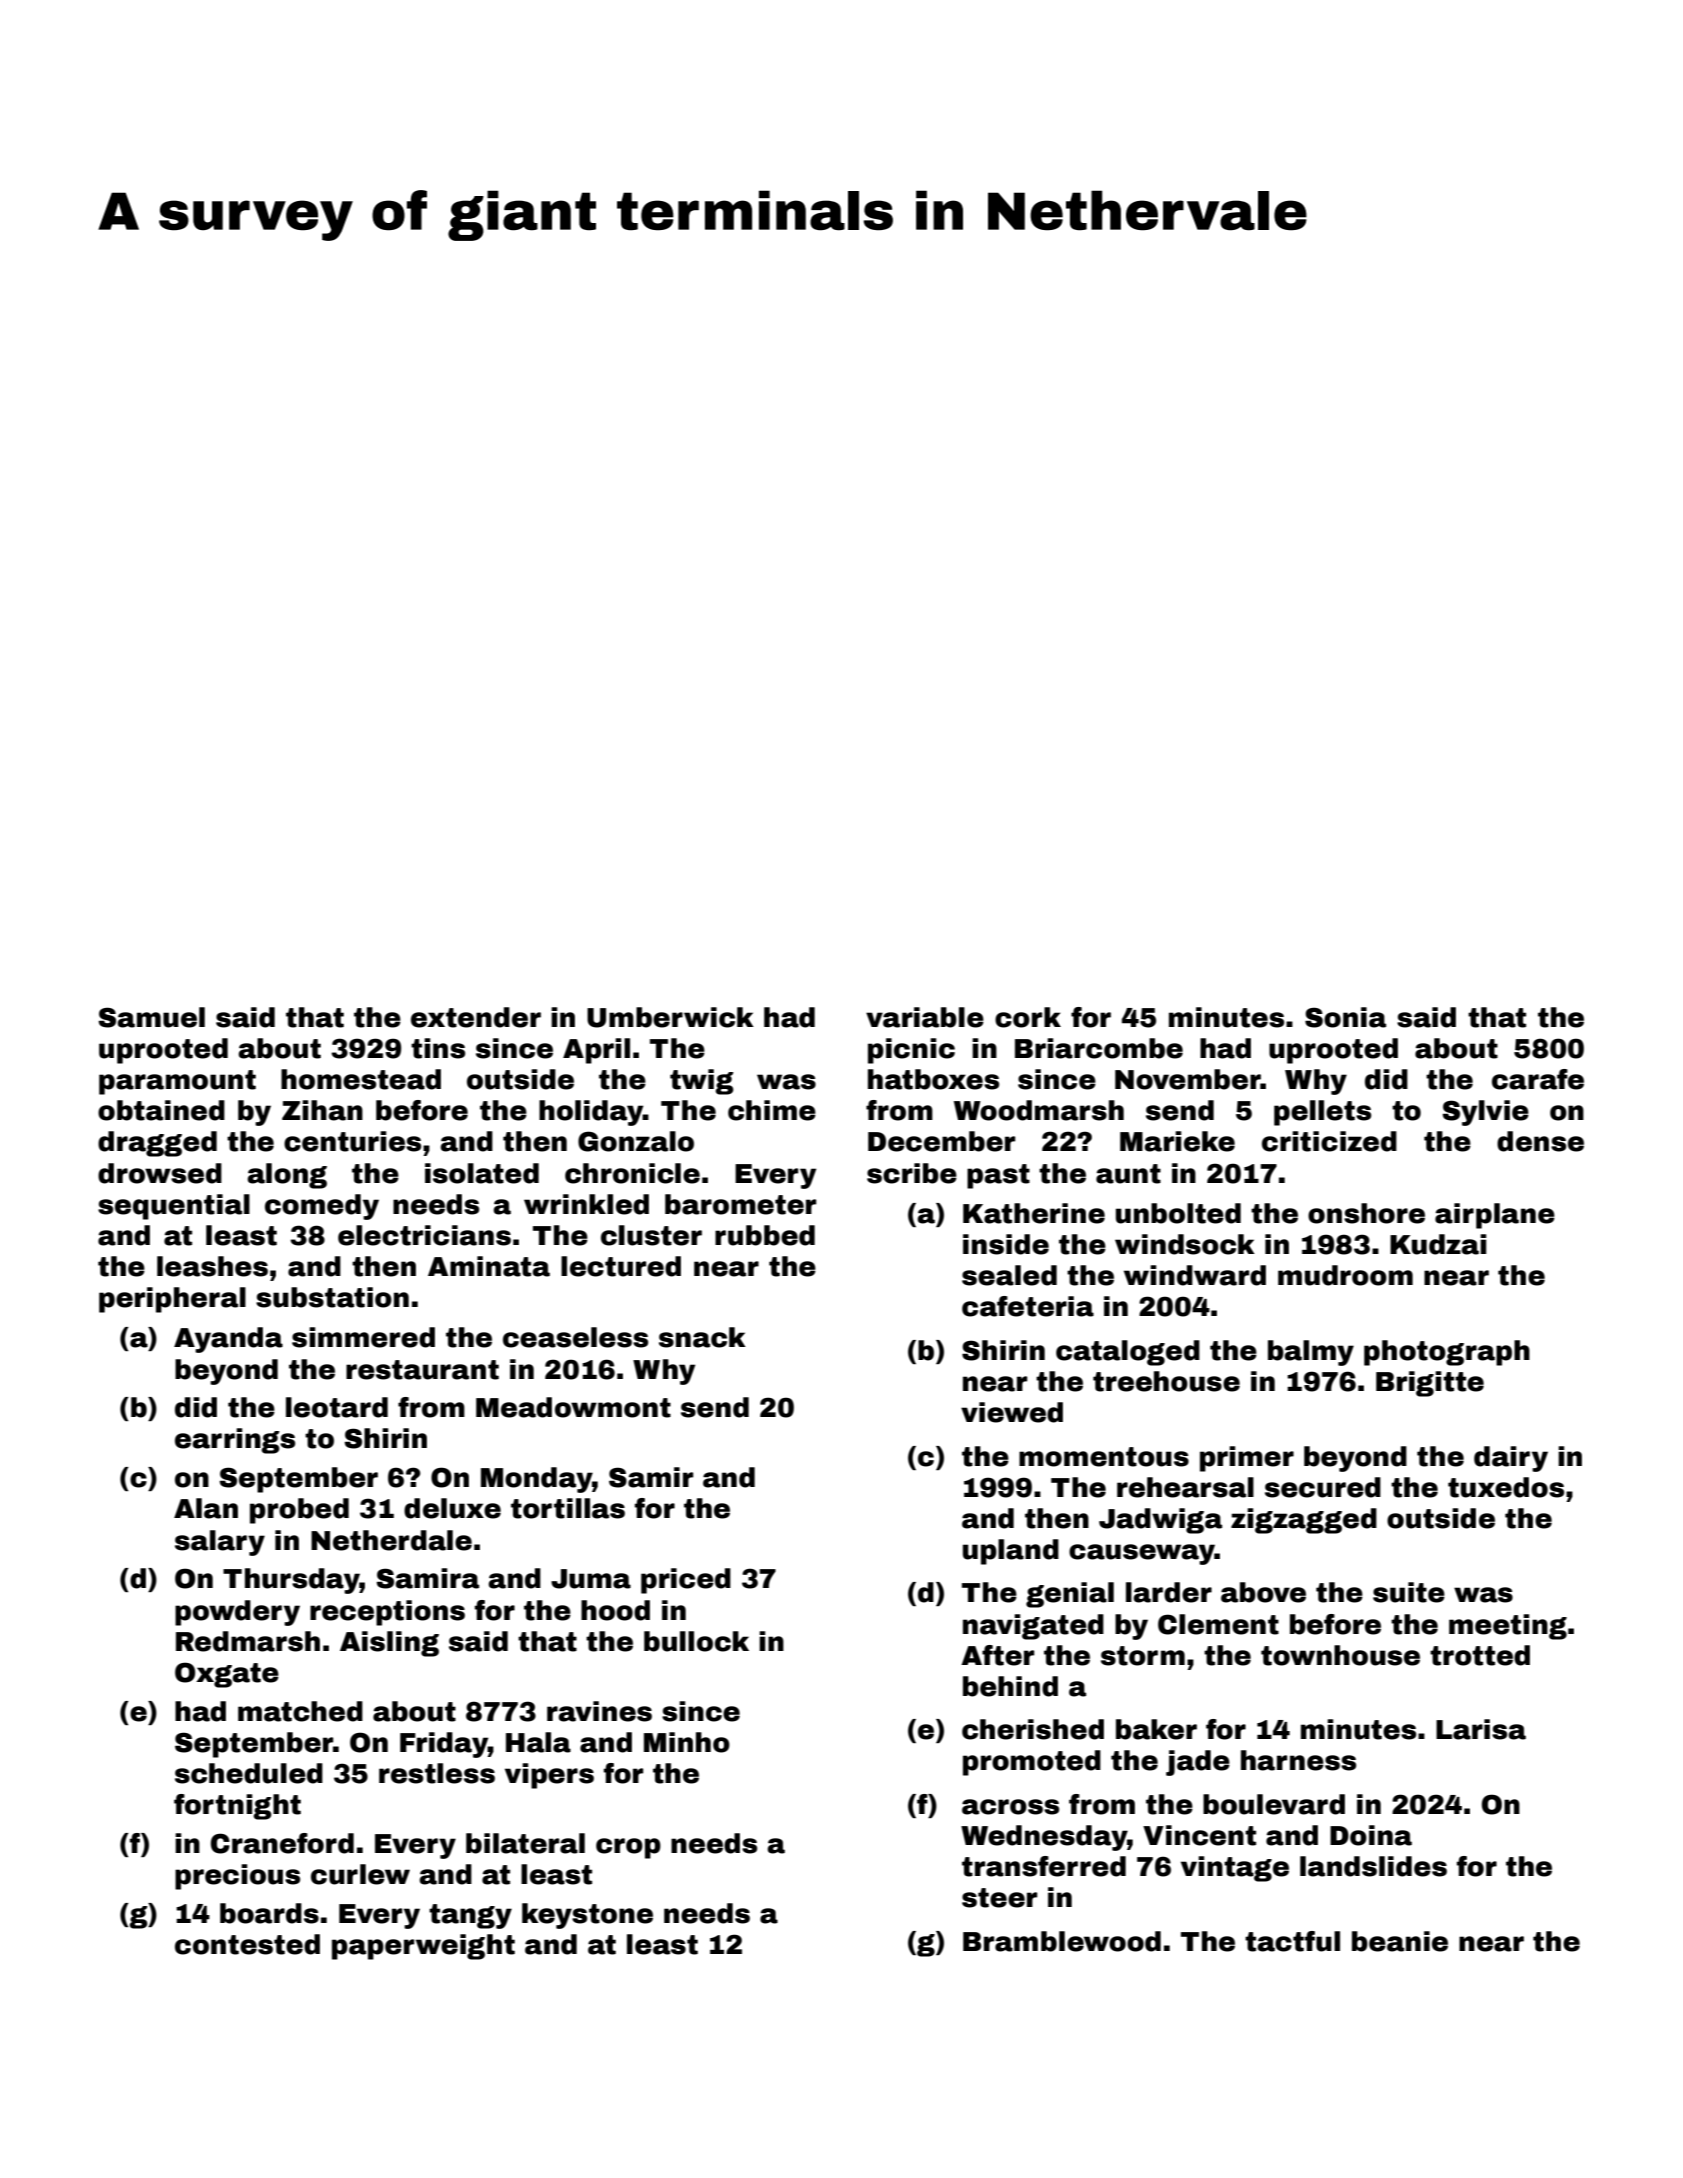 The width and height of the page is (1683, 2178). I want to click on Samuel, so click(151, 1017).
